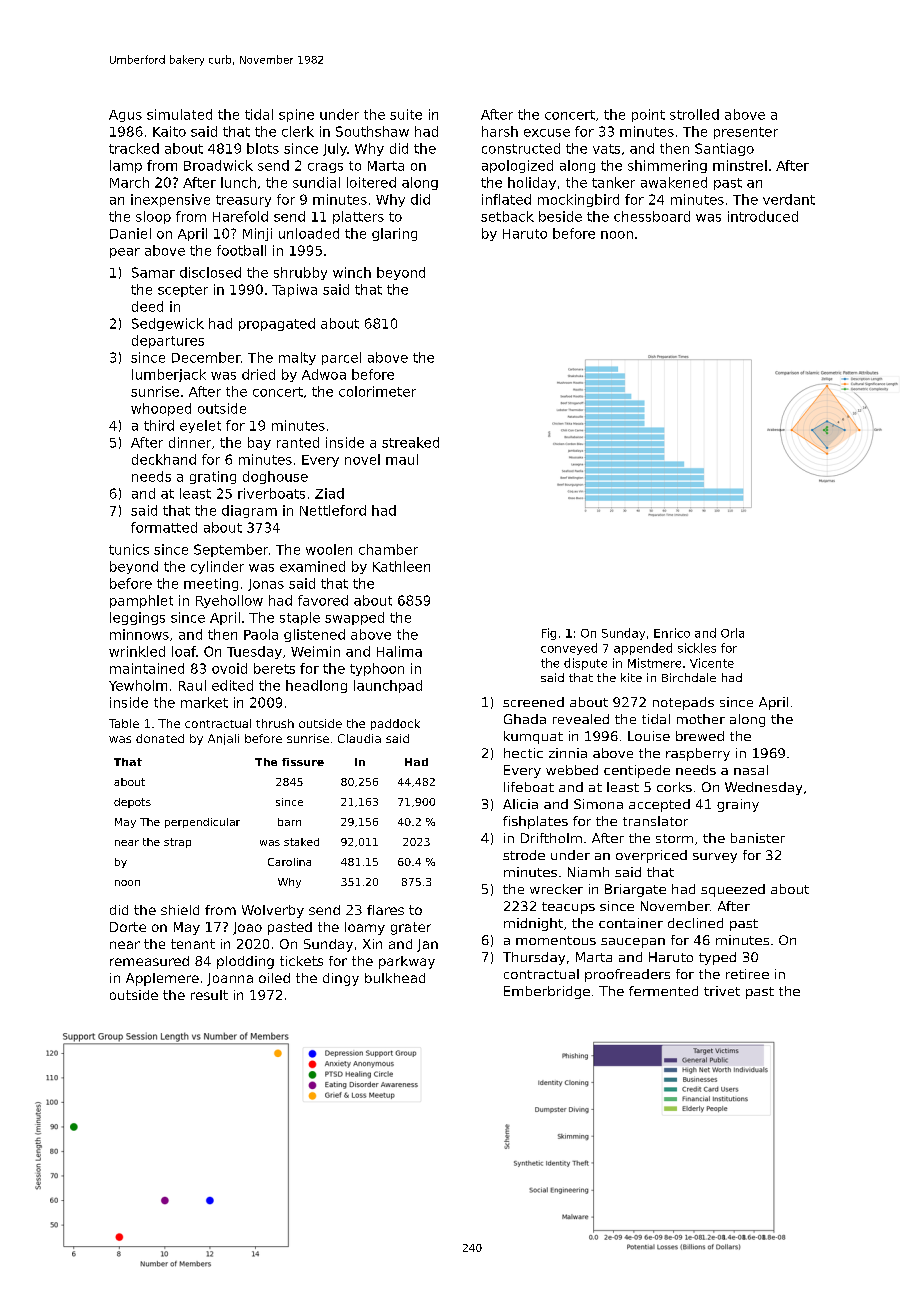  Describe the element at coordinates (325, 168) in the screenshot. I see `crags` at that location.
